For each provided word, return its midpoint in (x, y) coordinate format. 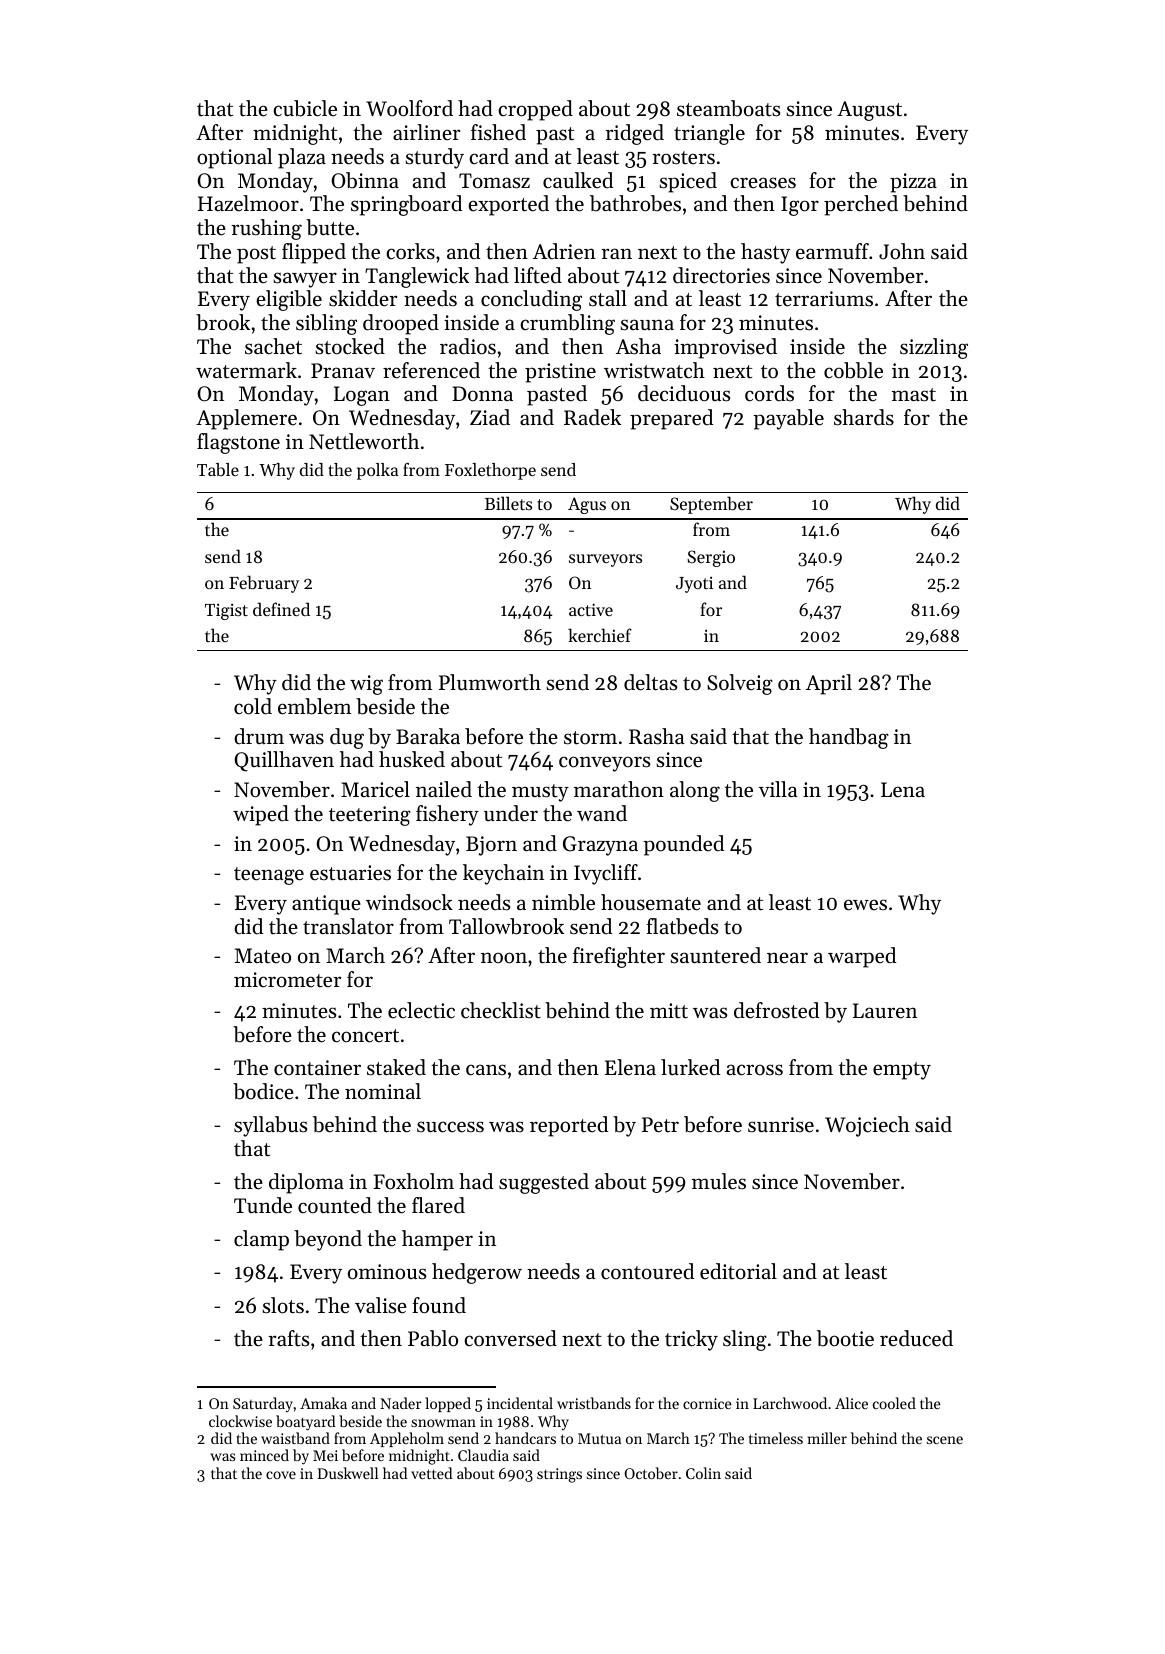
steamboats (728, 108)
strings (559, 1475)
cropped (535, 110)
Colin (703, 1473)
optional (234, 158)
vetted (431, 1473)
